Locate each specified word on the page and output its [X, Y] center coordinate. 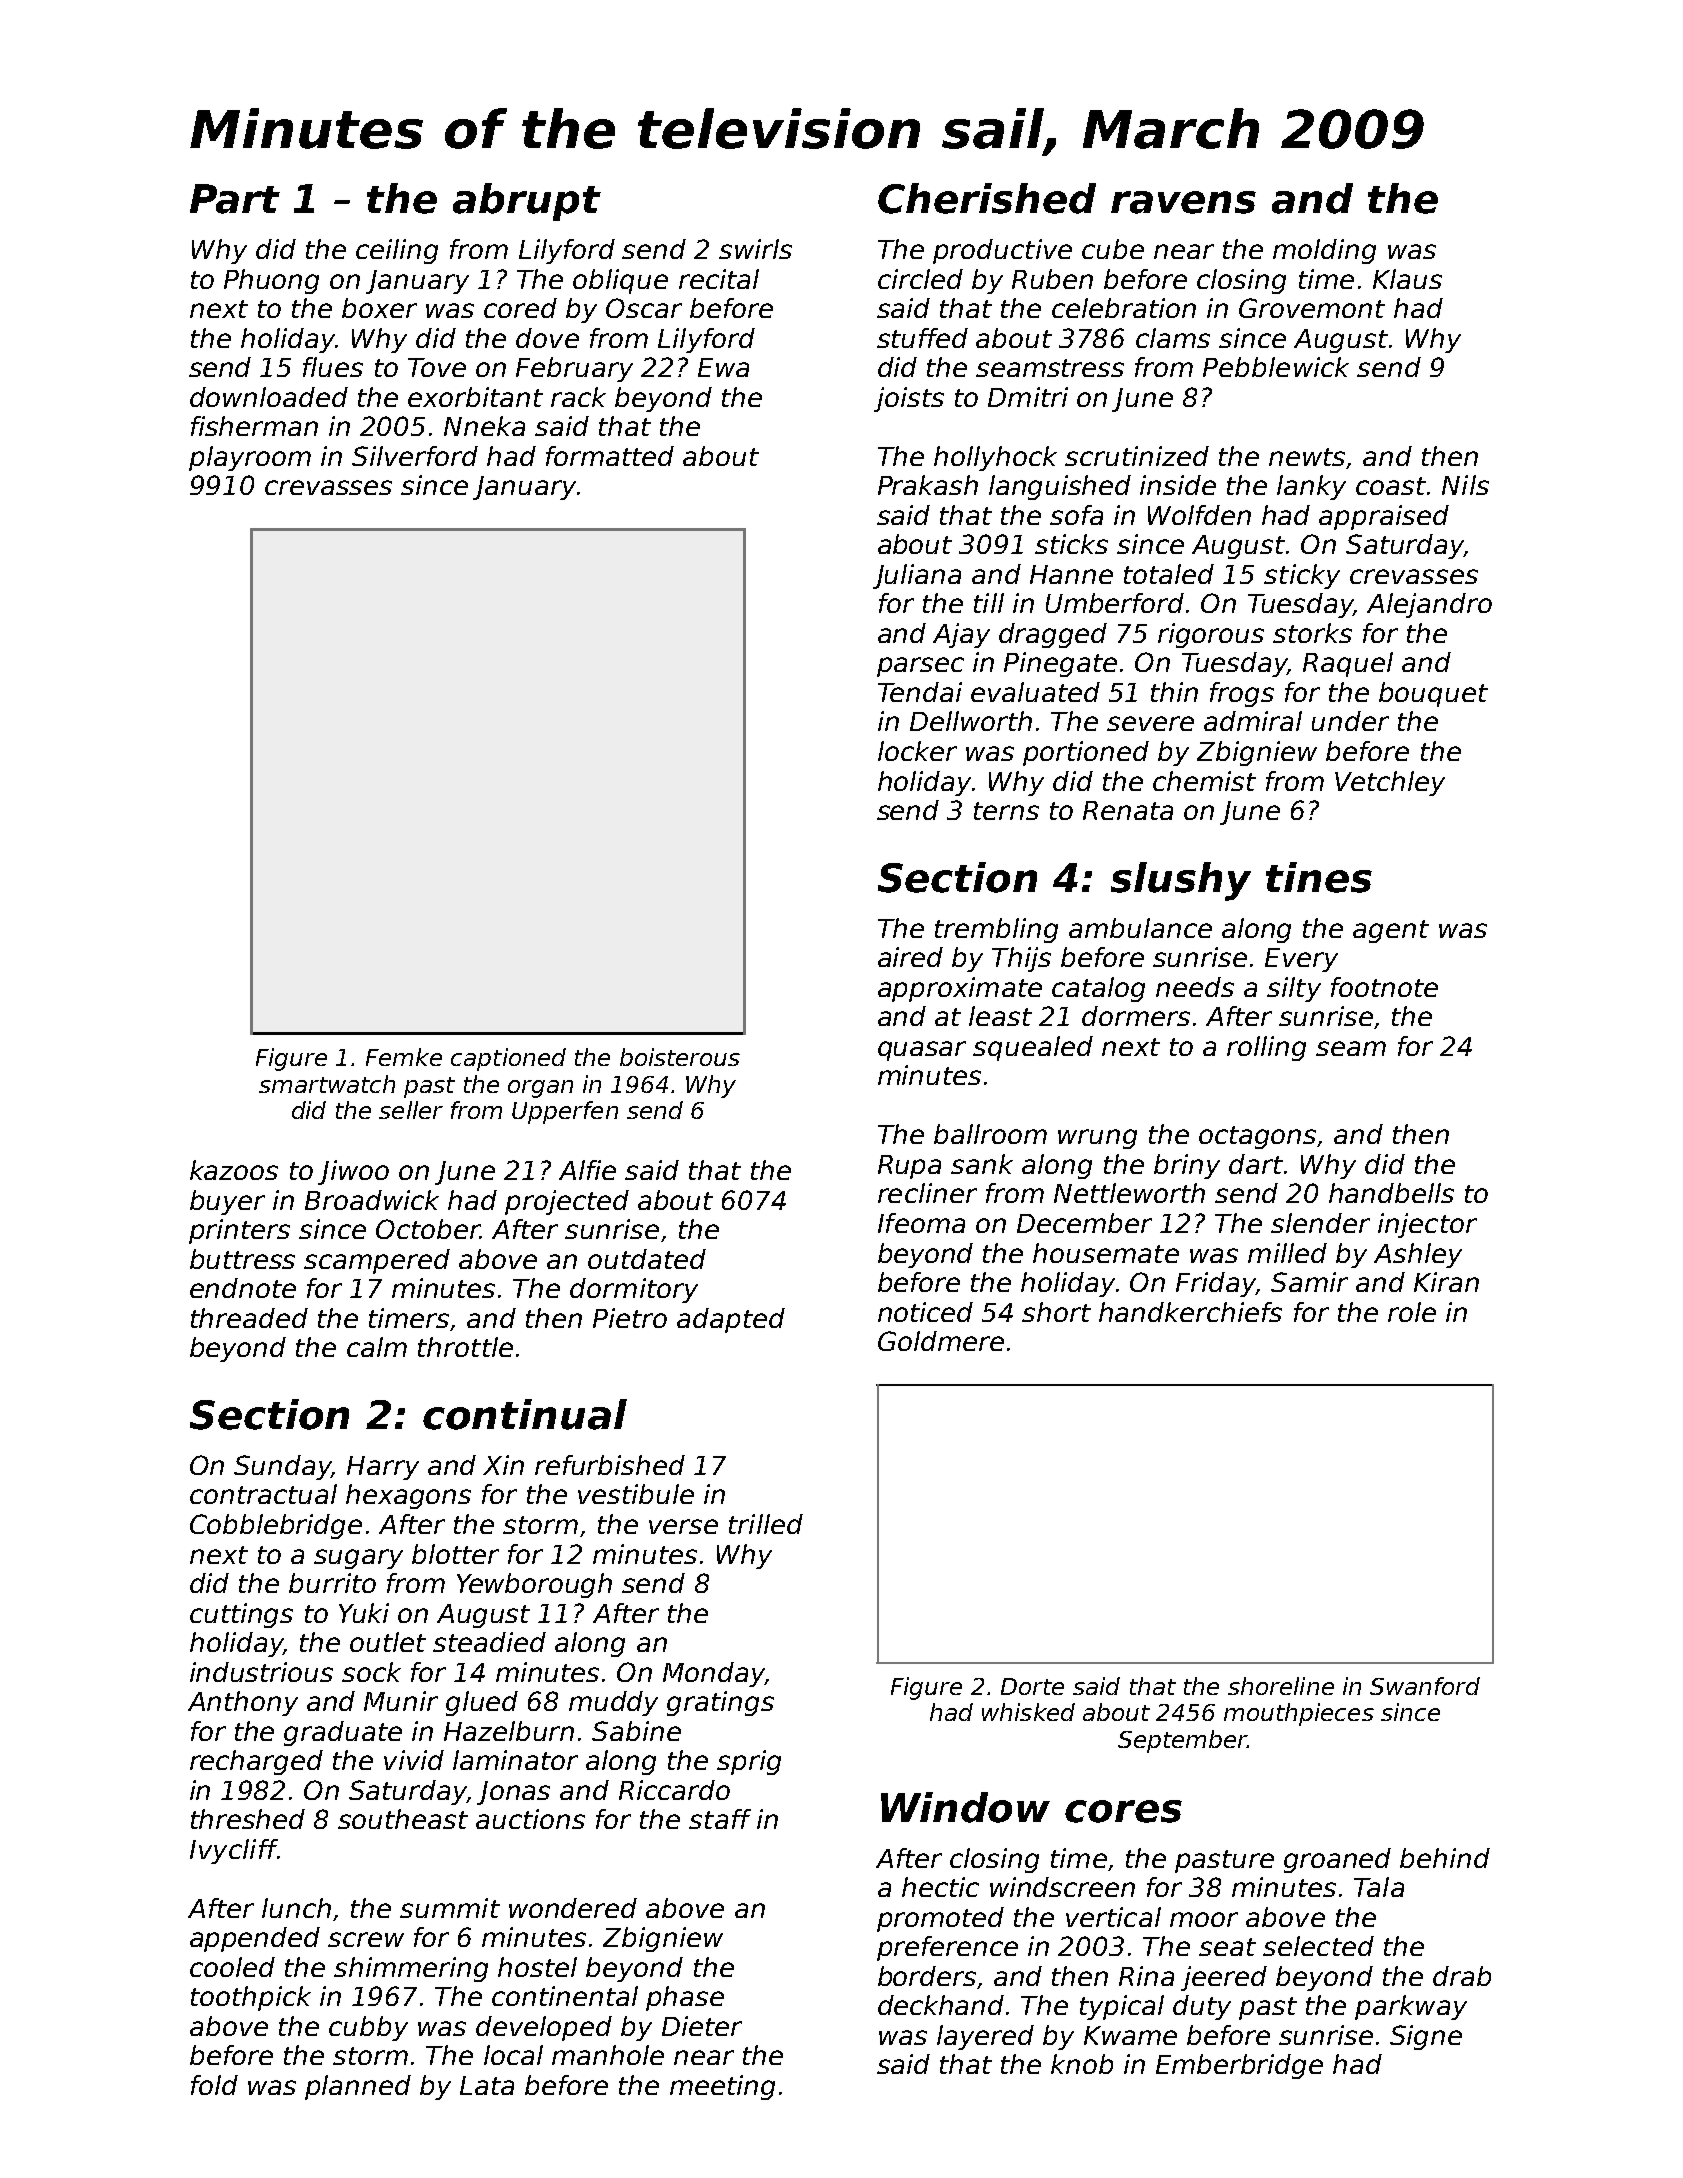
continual [525, 1414]
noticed [925, 1312]
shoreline [1281, 1686]
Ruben [1052, 279]
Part [235, 199]
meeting [722, 2087]
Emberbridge [1239, 2066]
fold [214, 2085]
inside [1178, 485]
